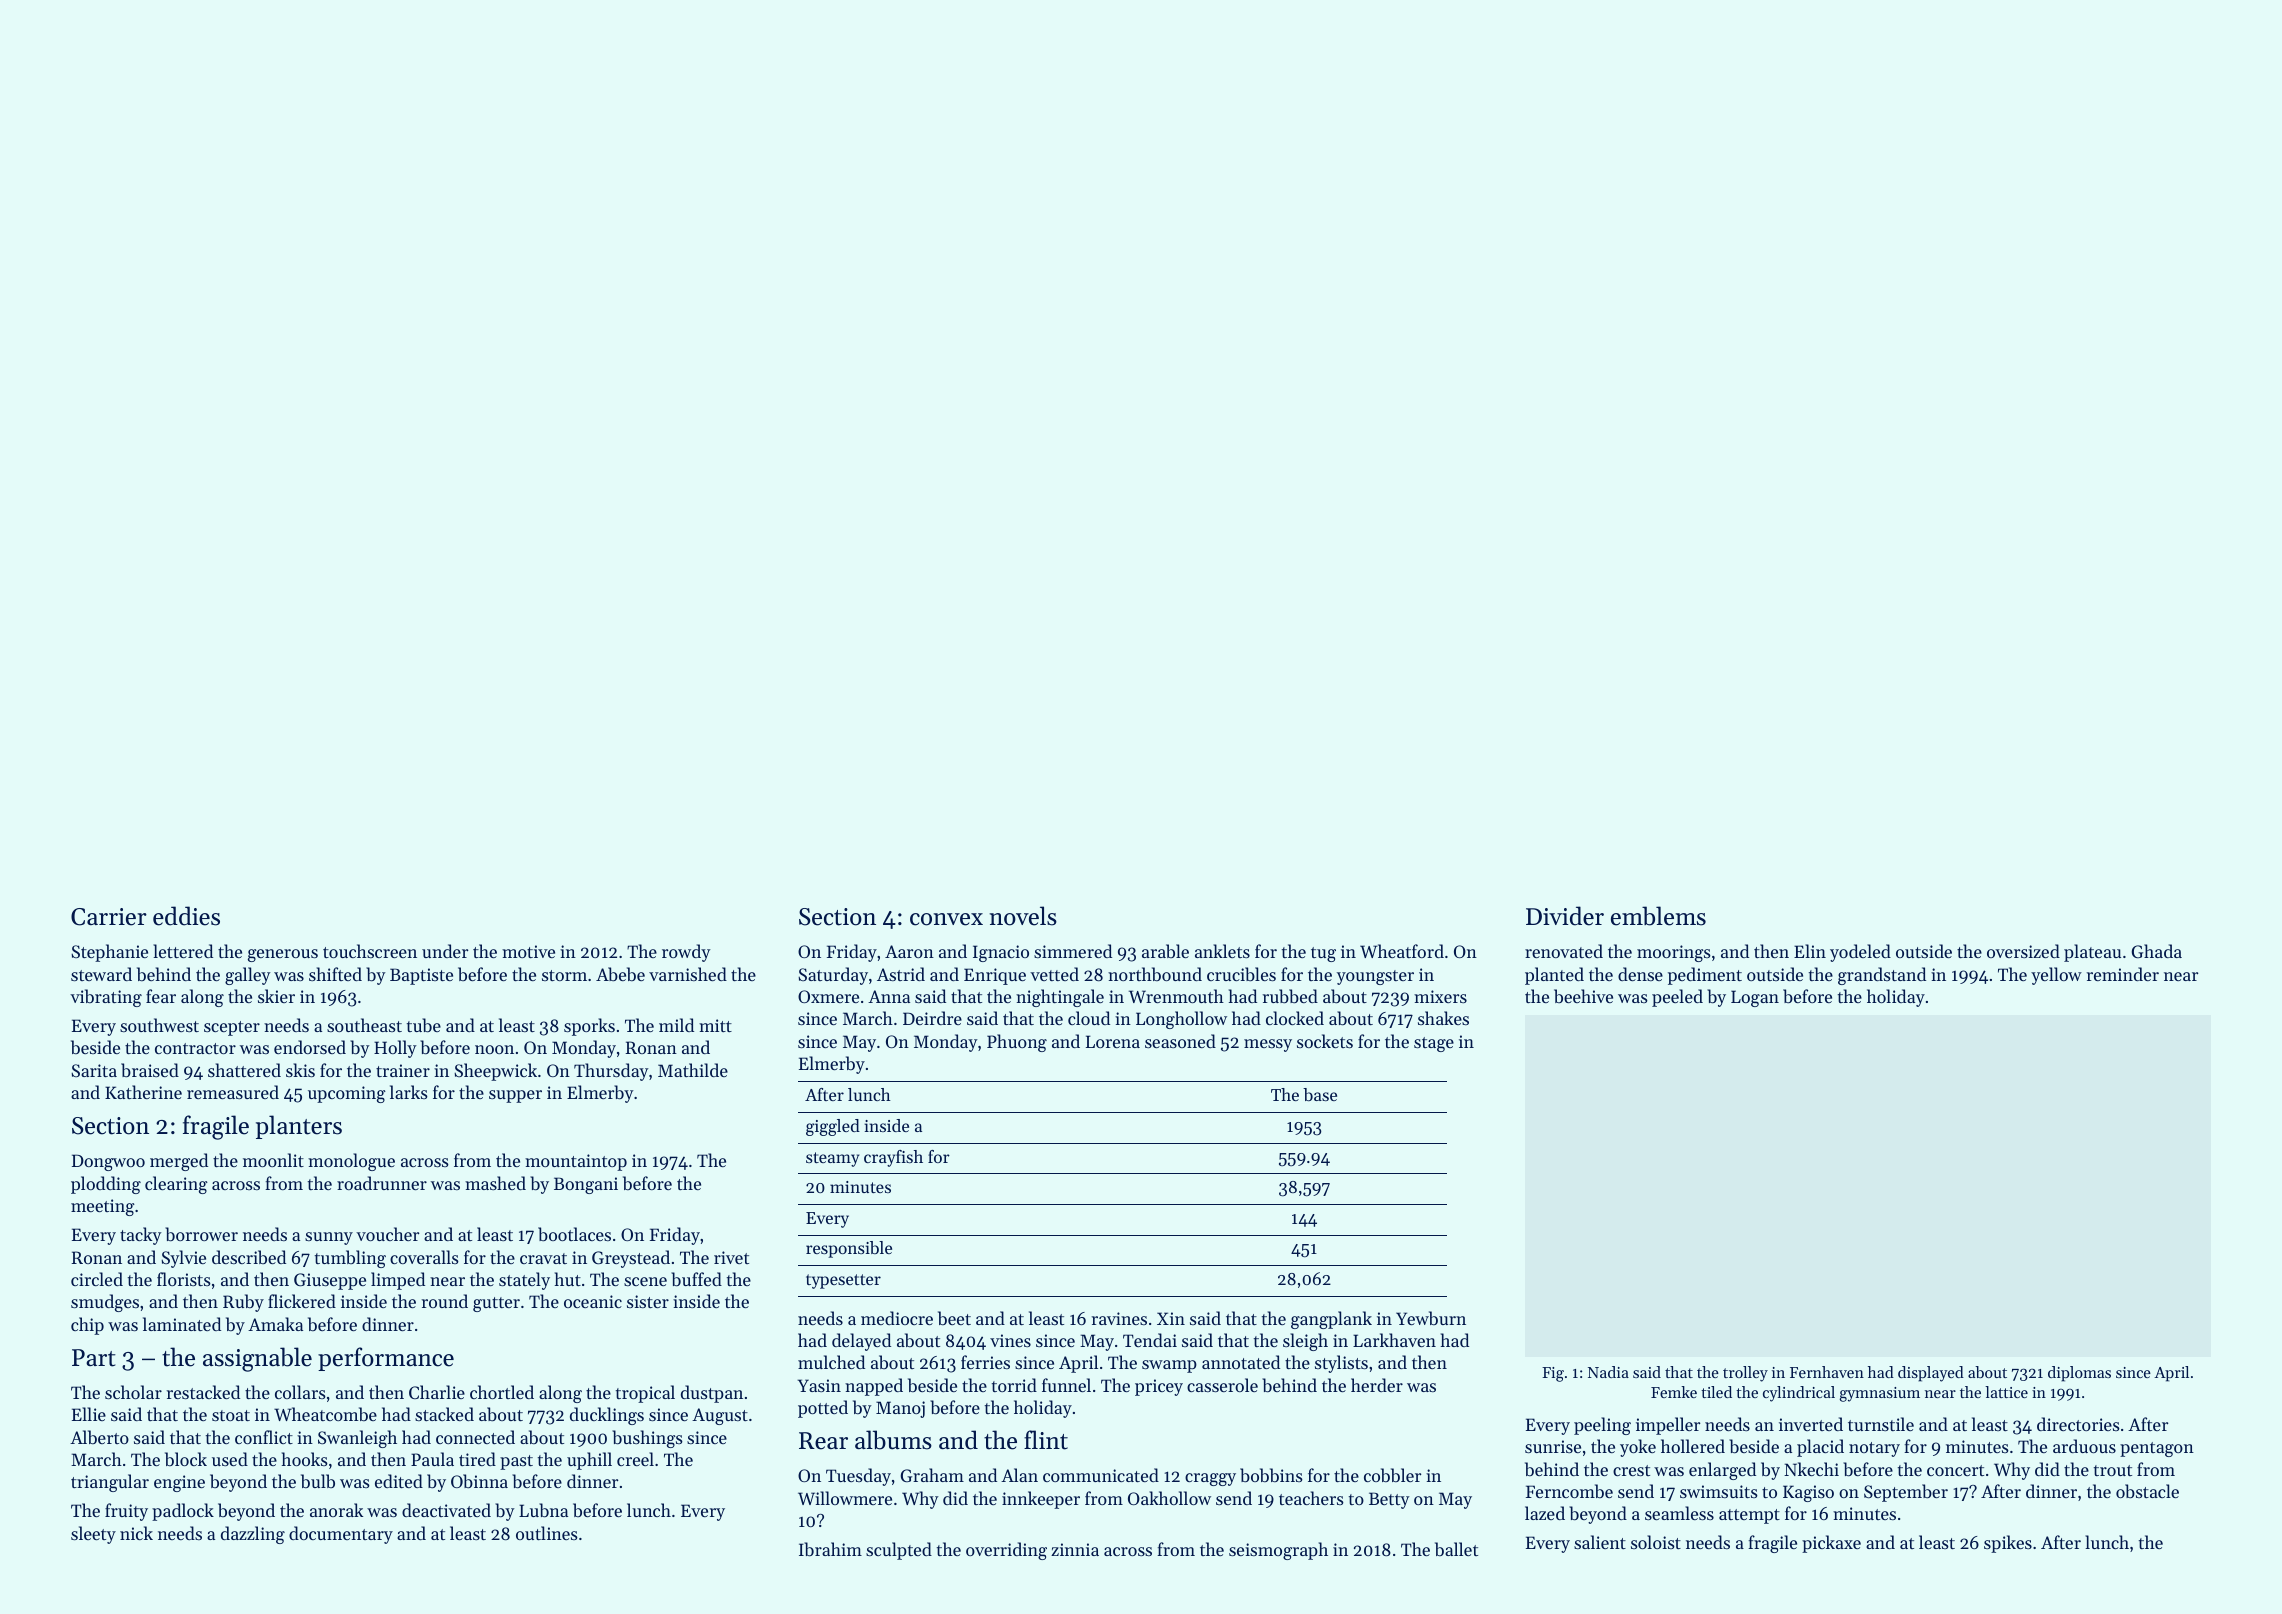 Image resolution: width=2282 pixels, height=1614 pixels. I want to click on emblems, so click(1658, 916).
